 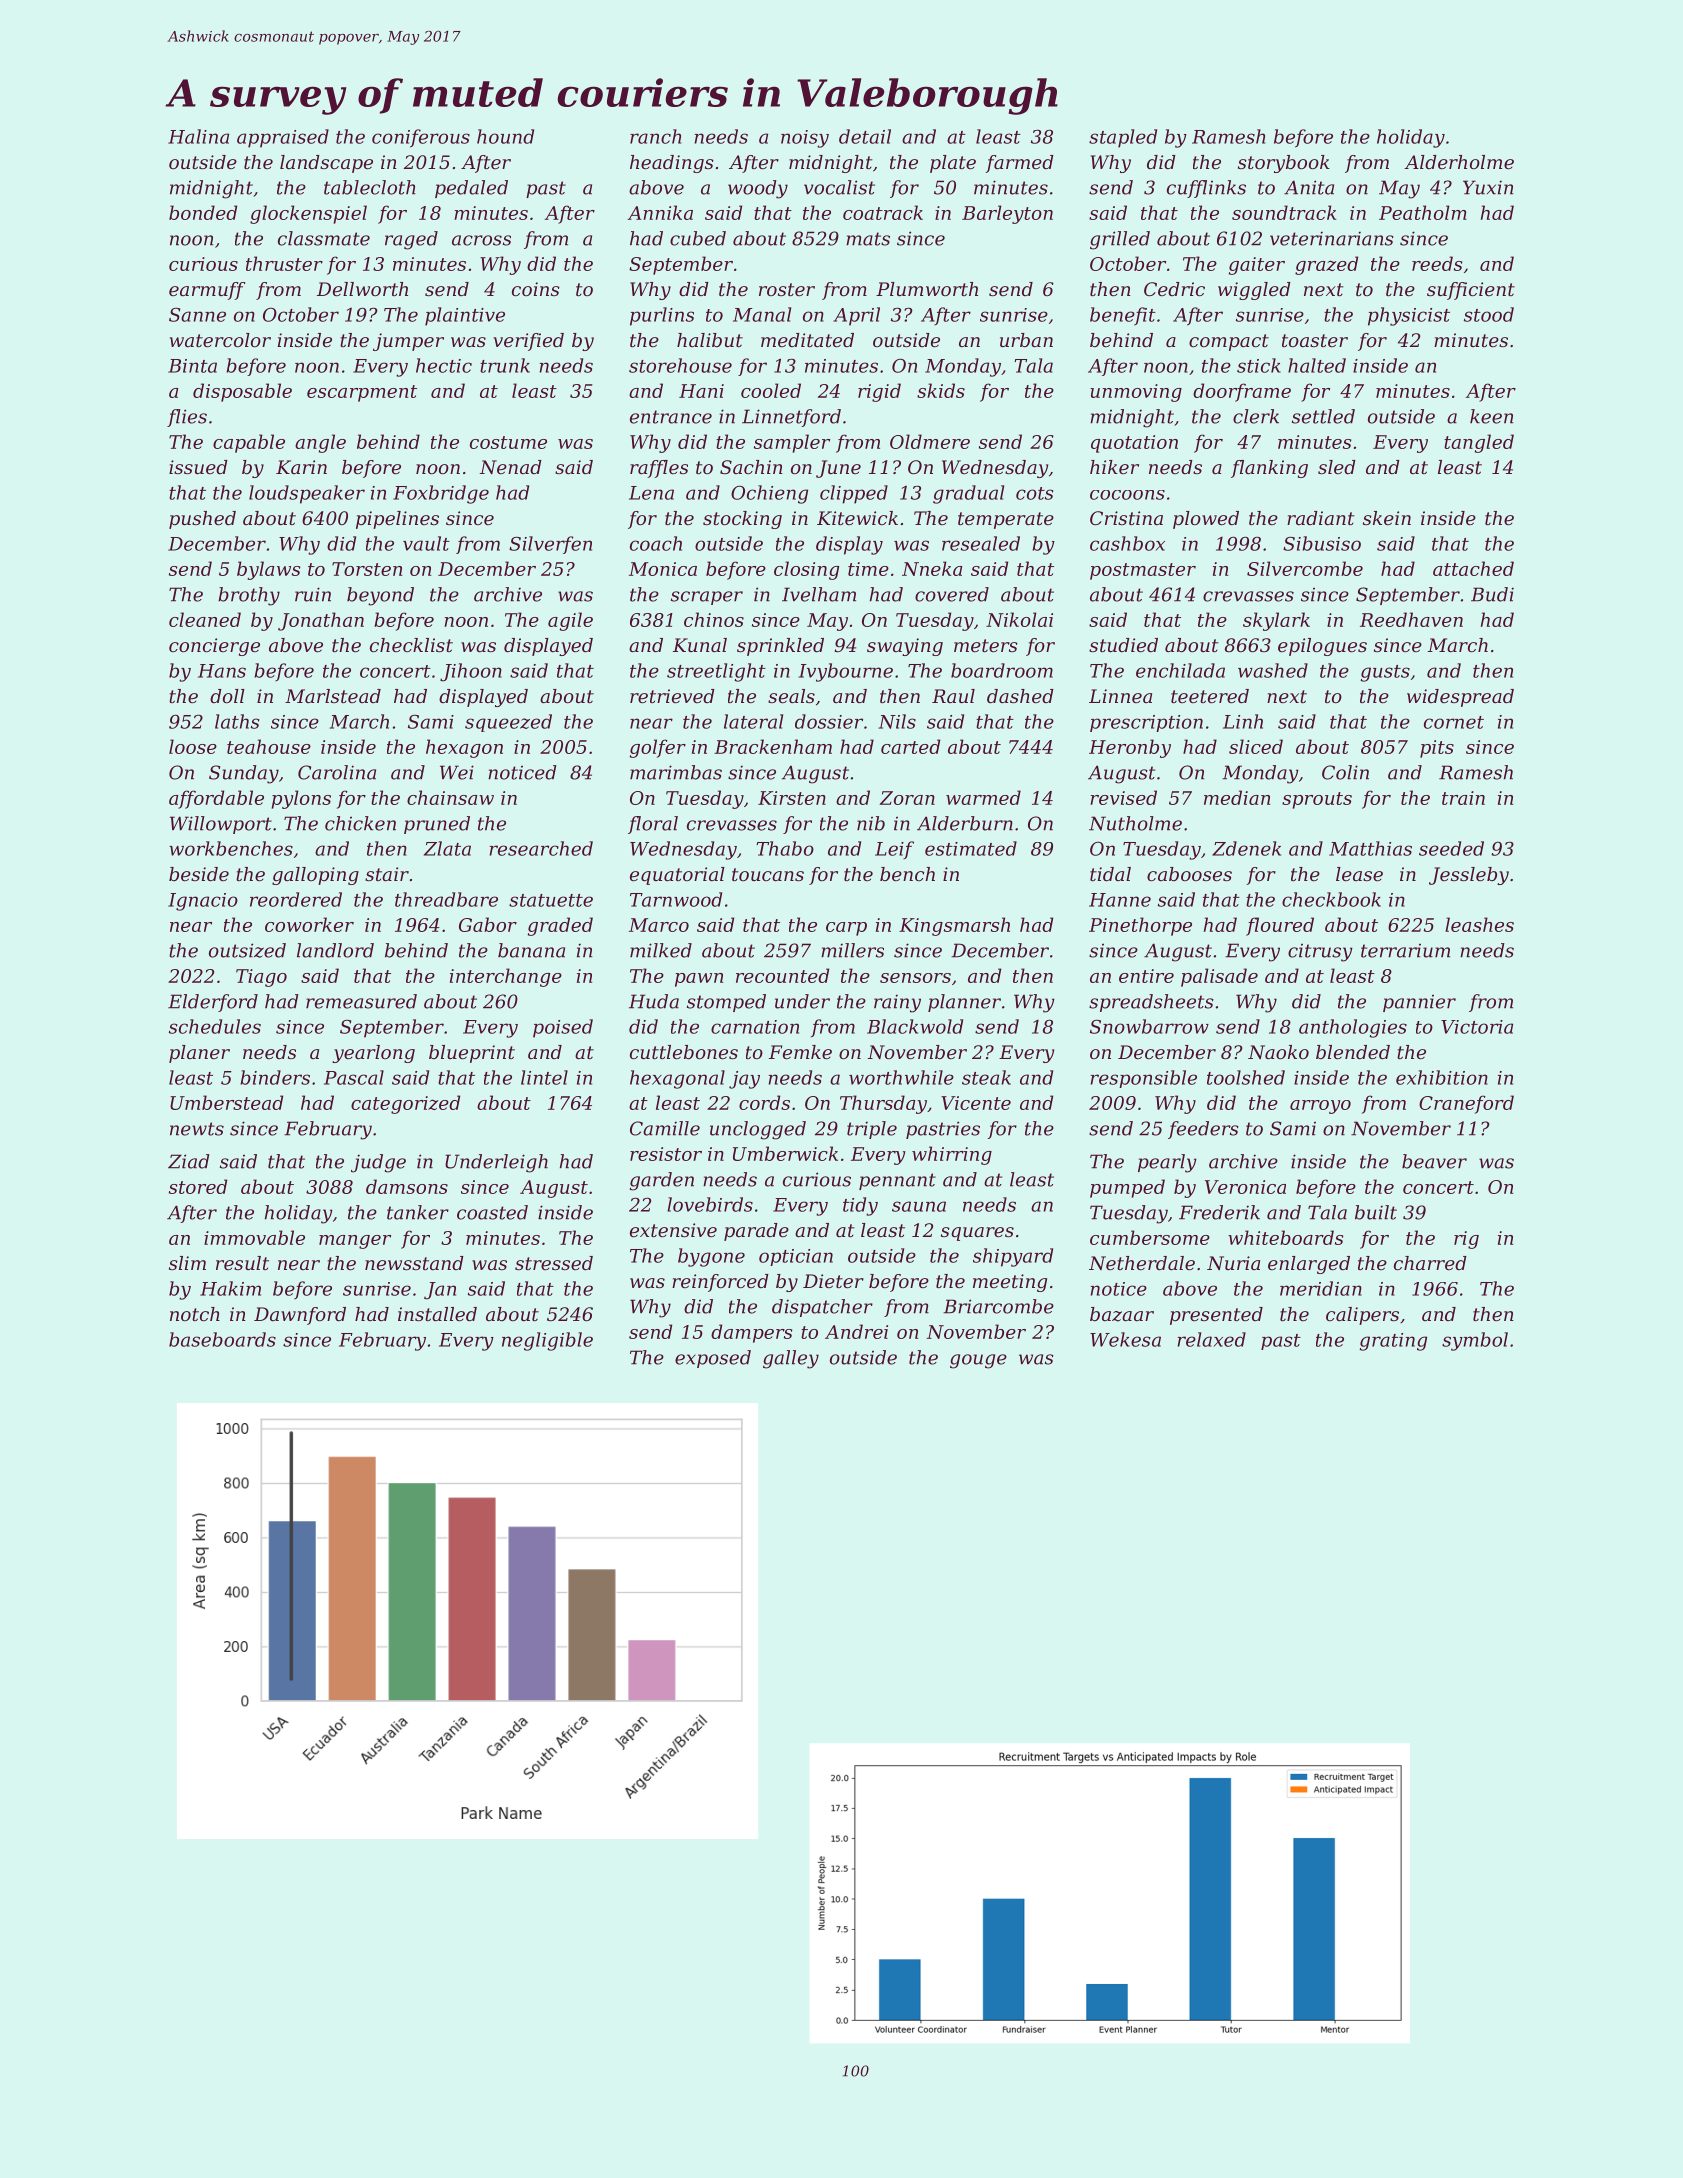 What do you see at coordinates (666, 1154) in the image?
I see `resistor` at bounding box center [666, 1154].
